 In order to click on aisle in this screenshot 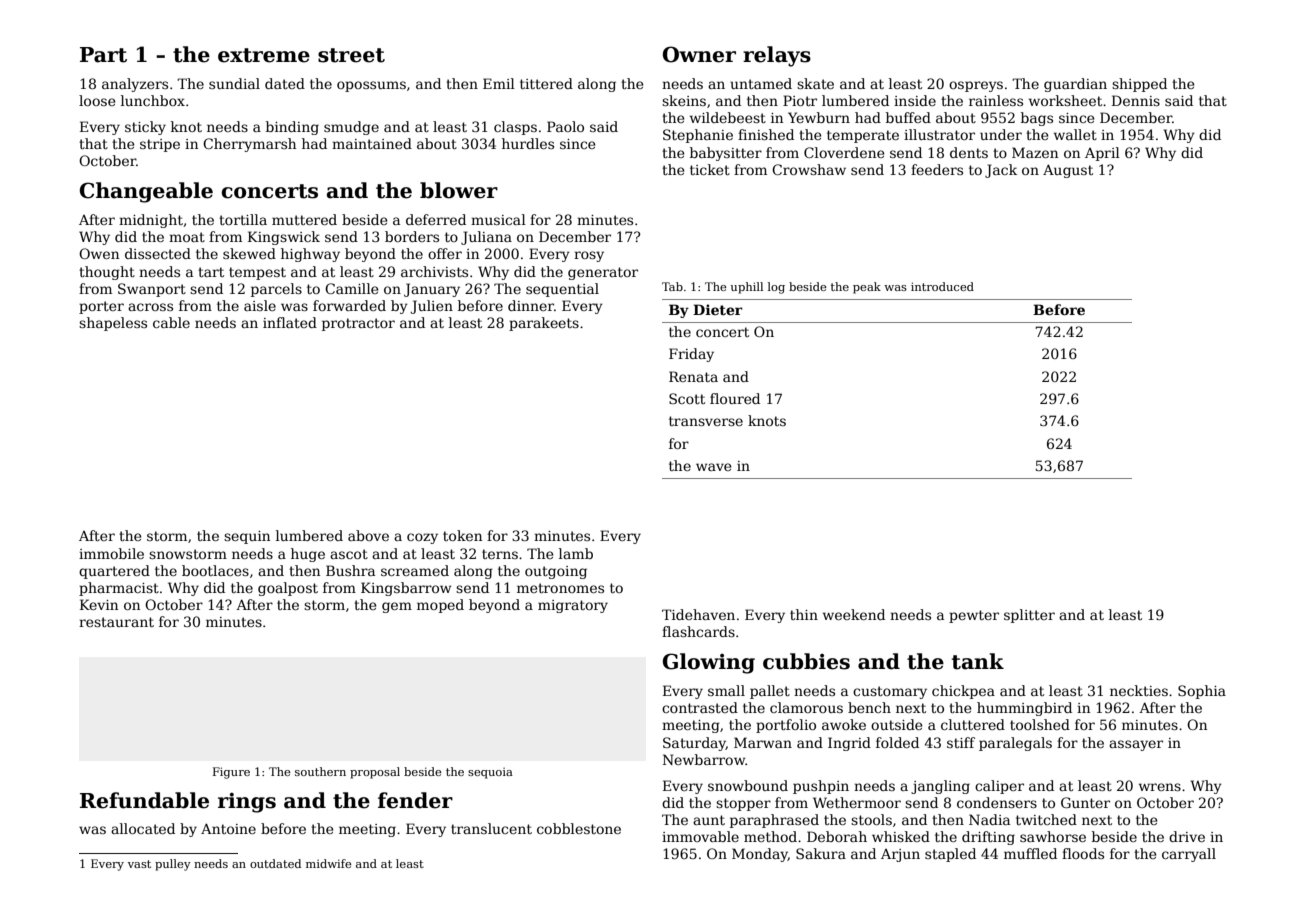, I will do `click(260, 305)`.
